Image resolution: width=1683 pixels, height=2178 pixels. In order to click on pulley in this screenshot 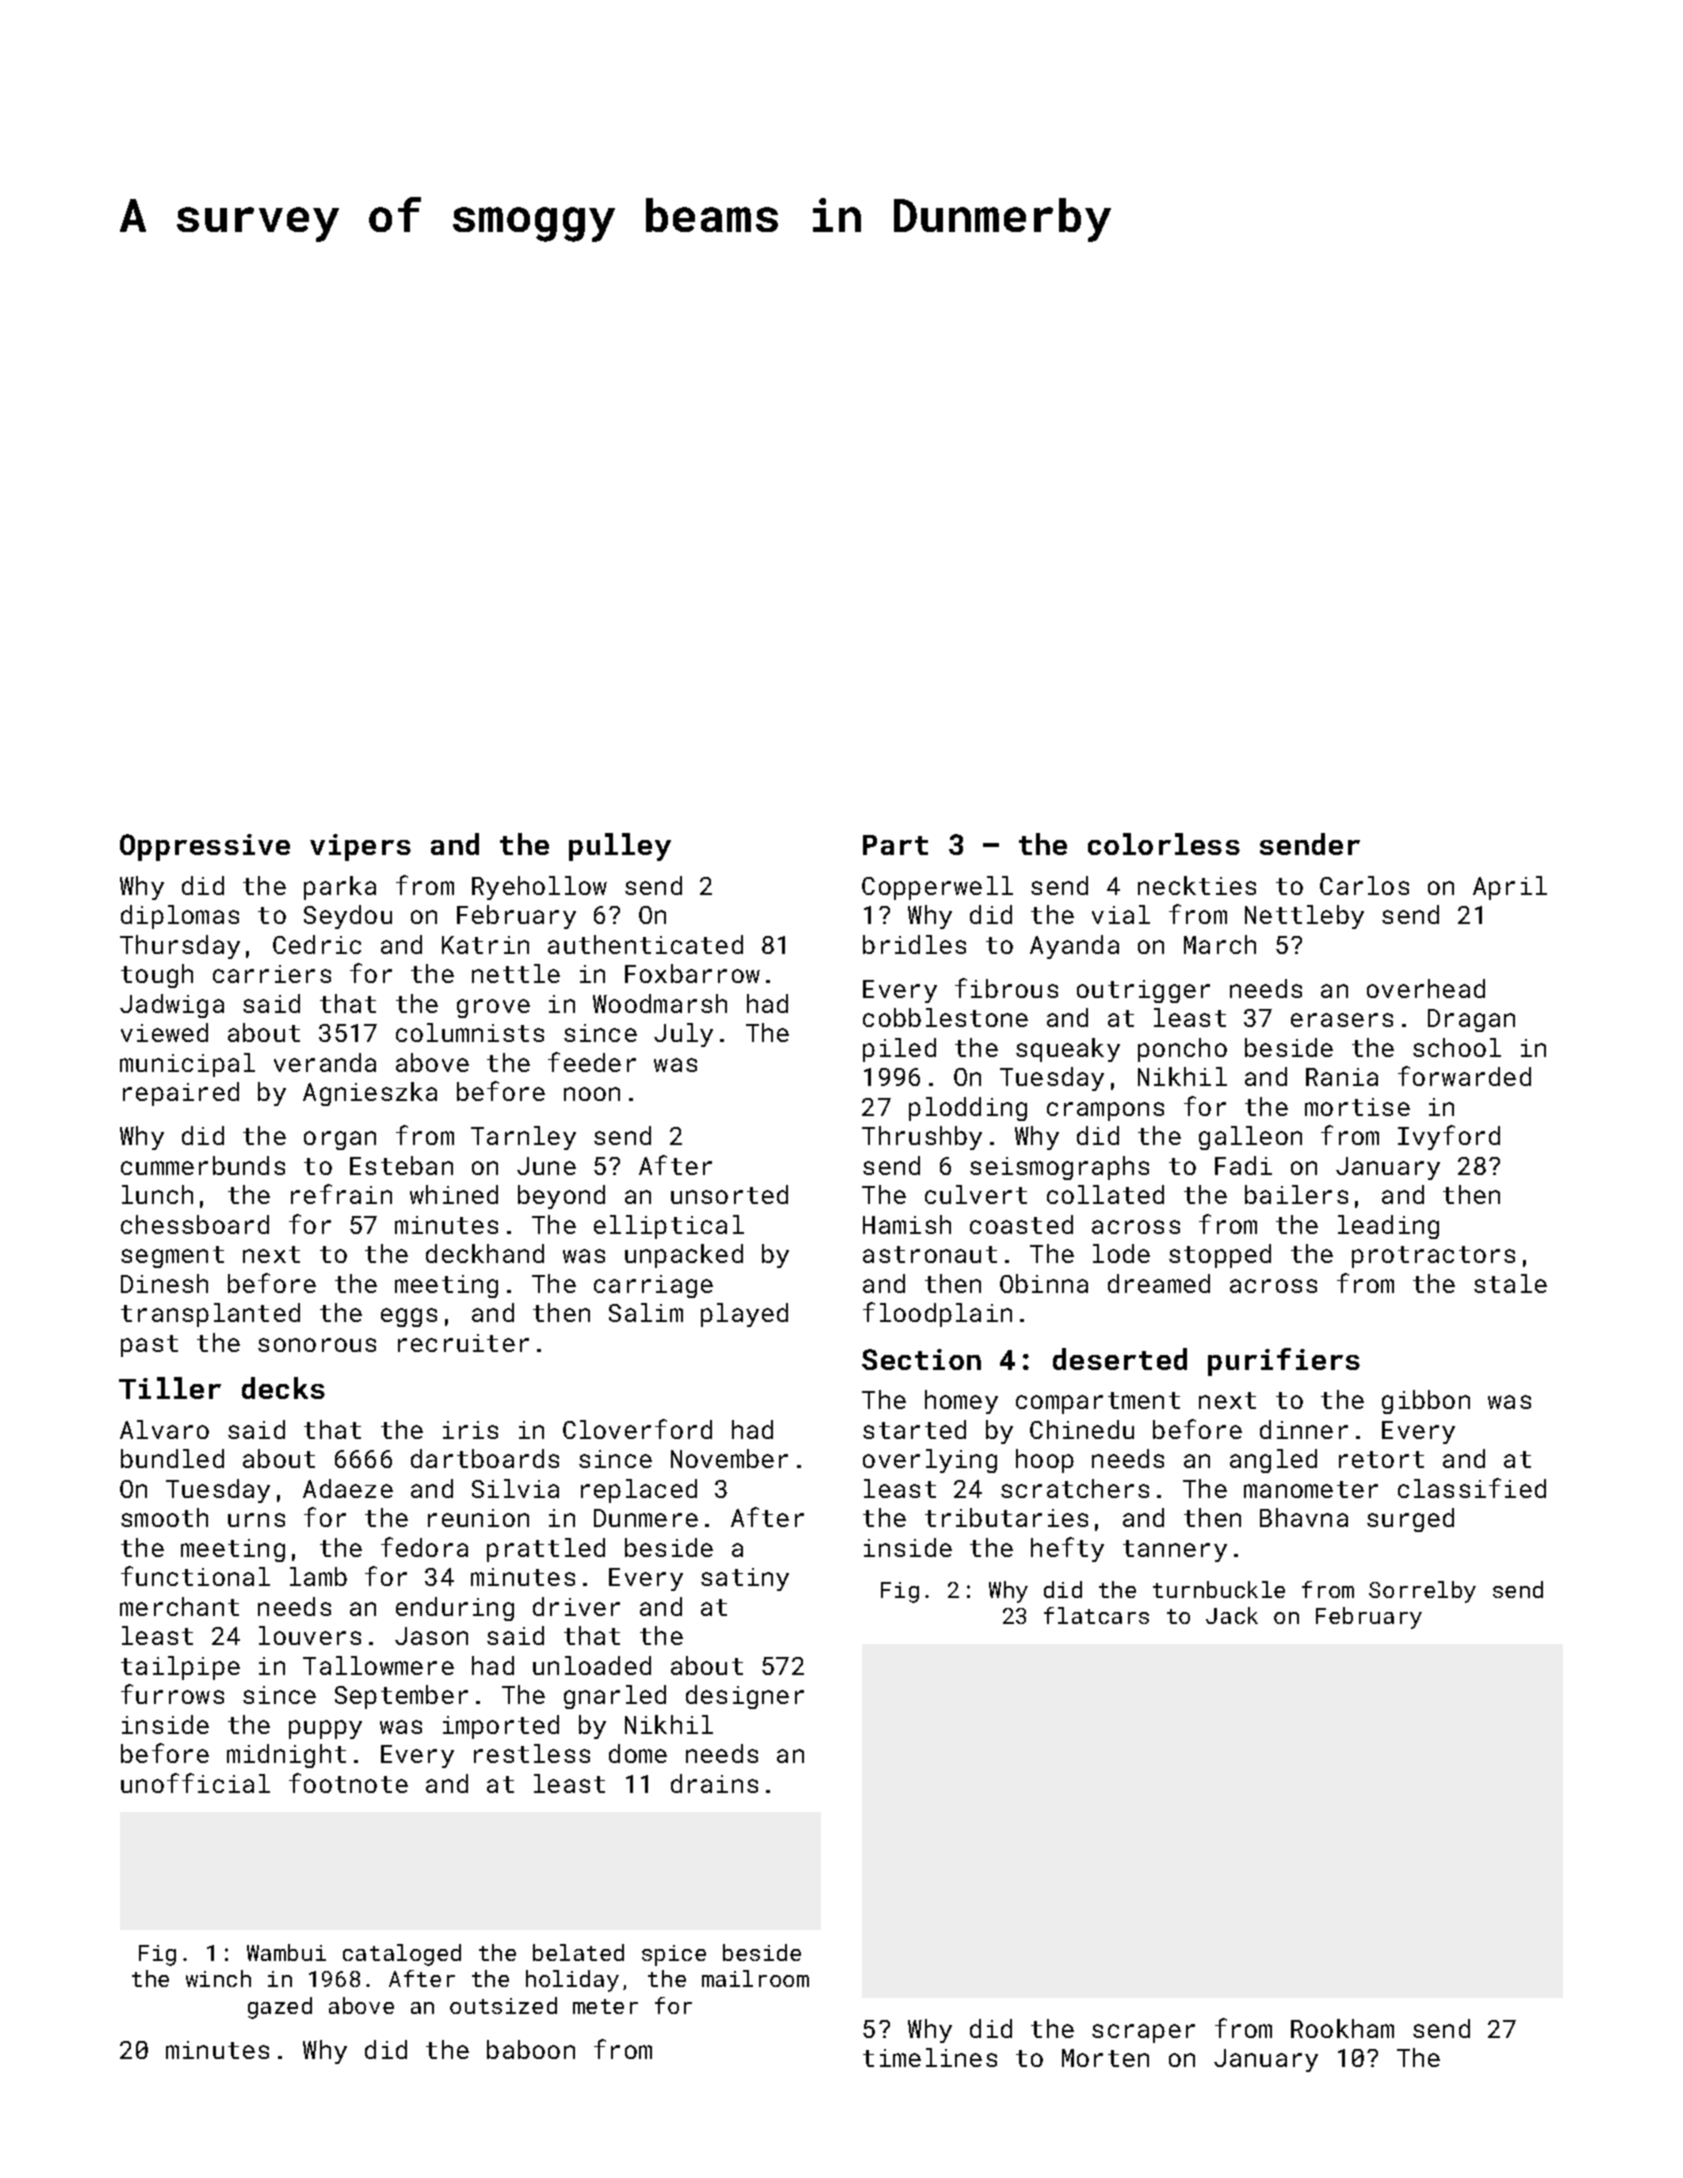, I will do `click(620, 847)`.
